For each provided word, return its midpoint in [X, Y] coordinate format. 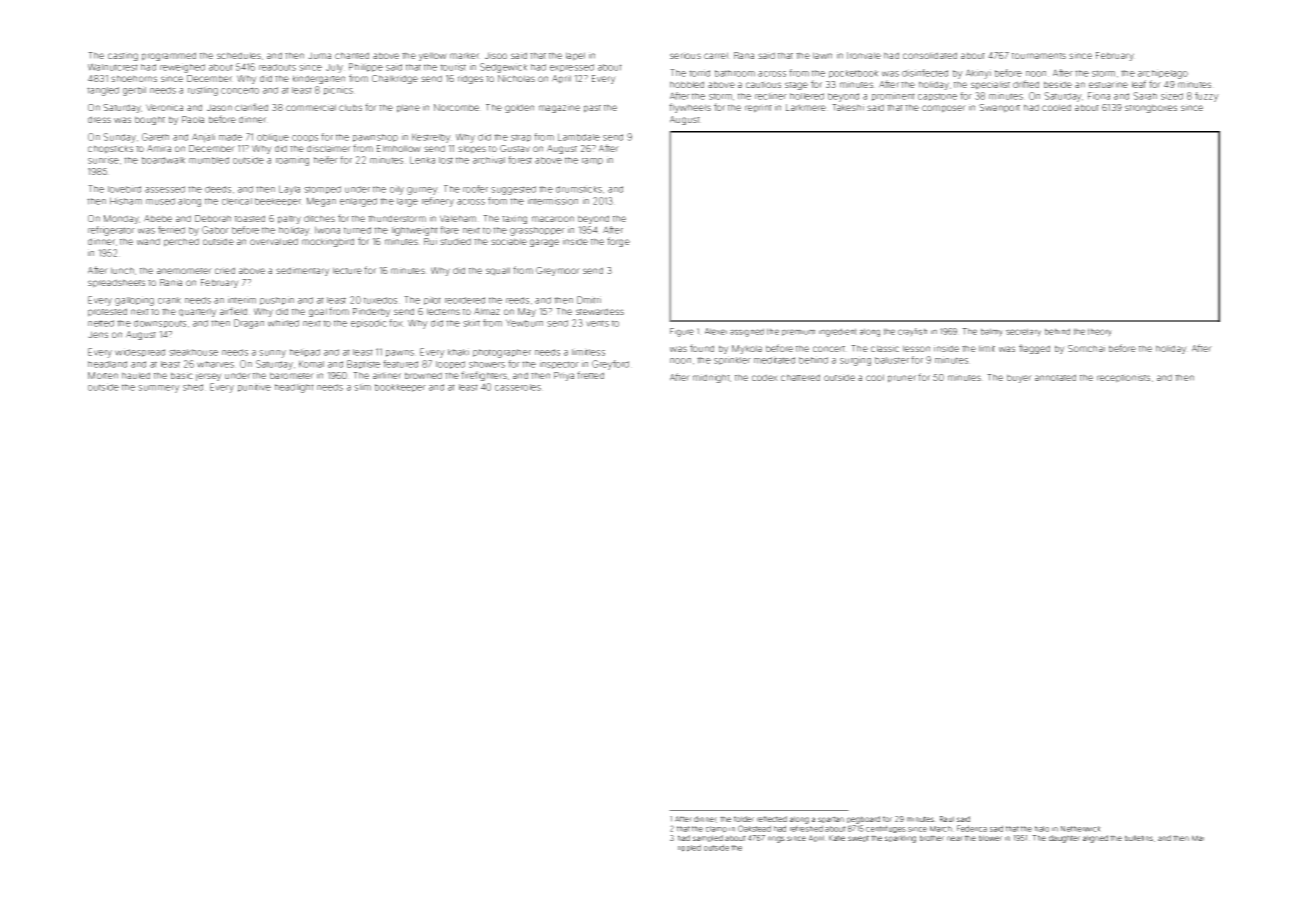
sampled [708, 838]
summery [159, 389]
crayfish [912, 332]
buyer [1019, 378]
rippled [689, 848]
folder [744, 819]
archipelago [1163, 74]
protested [107, 312]
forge [618, 242]
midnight [711, 378]
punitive [254, 387]
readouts [277, 67]
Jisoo [496, 55]
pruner [902, 379]
